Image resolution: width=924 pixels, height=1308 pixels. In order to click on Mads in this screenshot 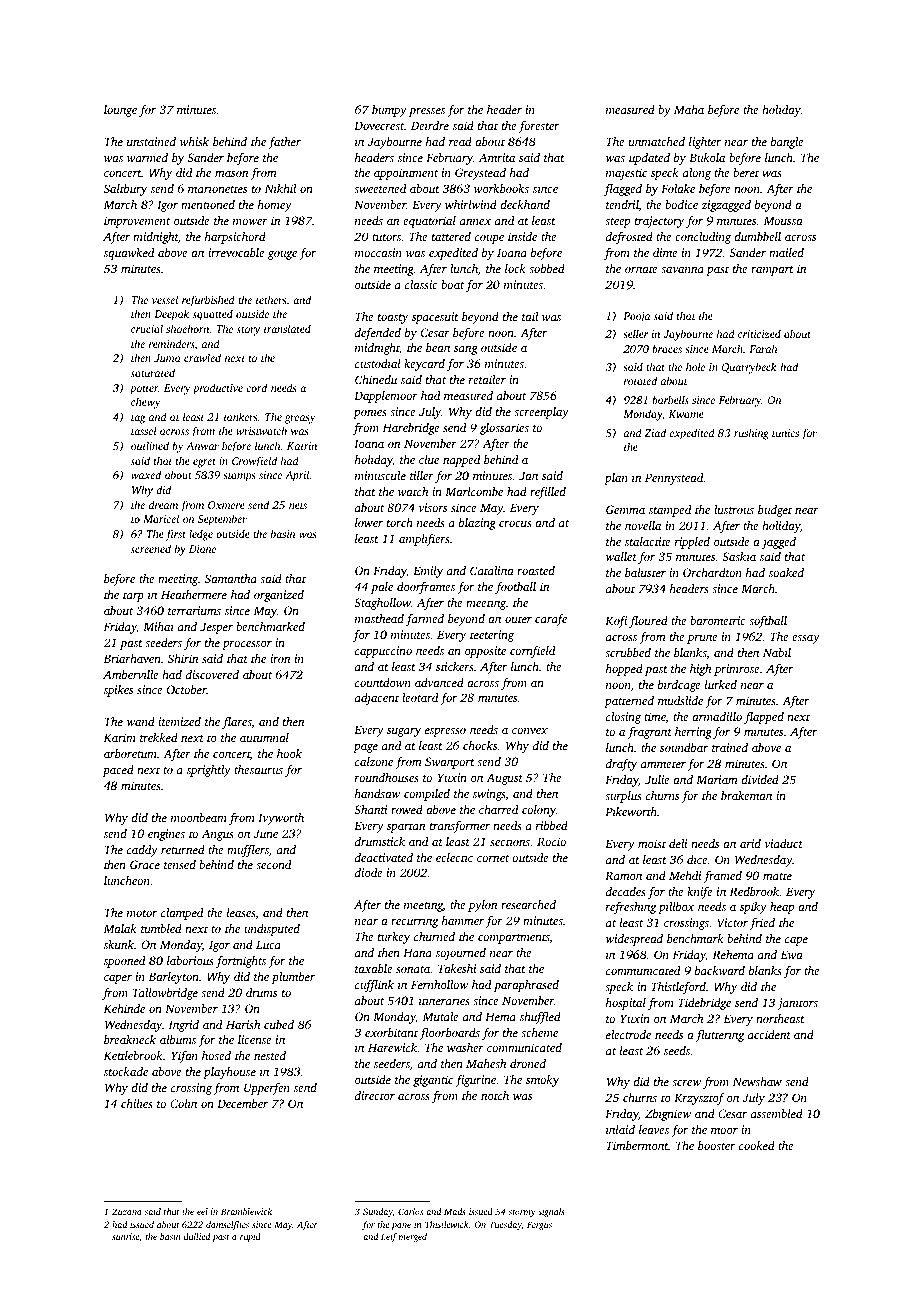, I will do `click(455, 1211)`.
